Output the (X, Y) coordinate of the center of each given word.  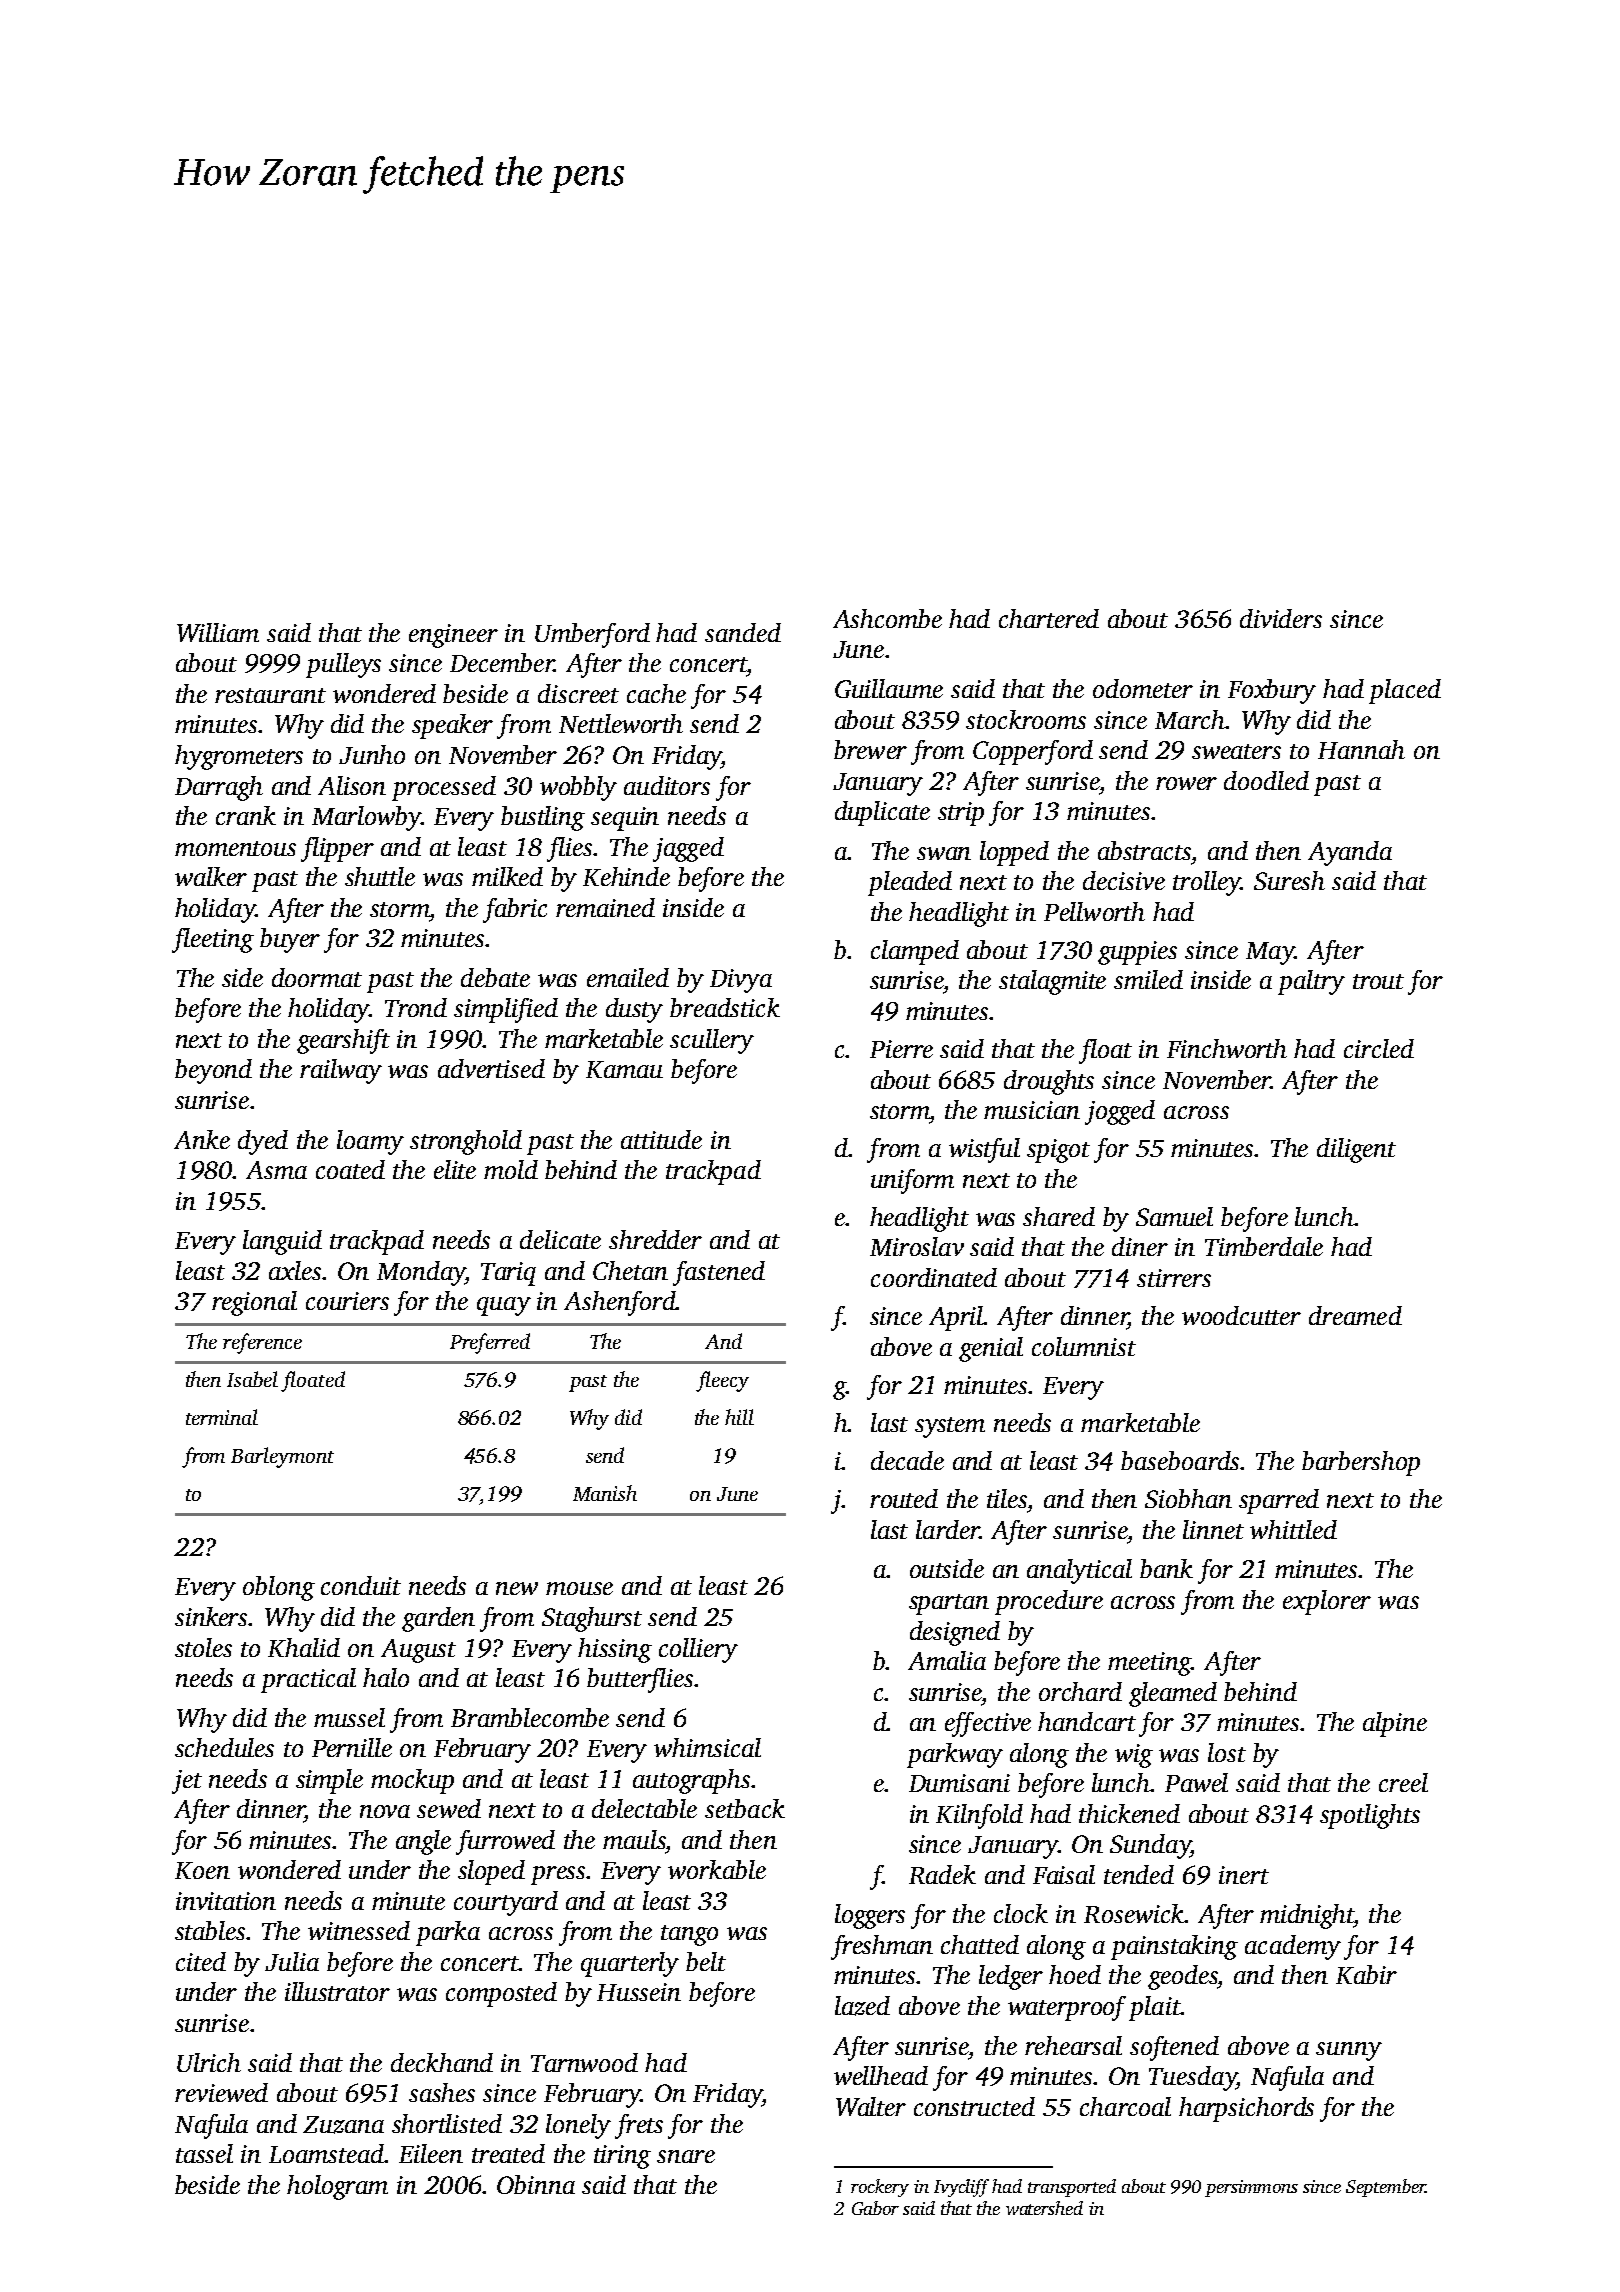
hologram (337, 2187)
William (218, 632)
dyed (263, 1142)
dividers (1281, 618)
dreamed (1355, 1315)
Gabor (875, 2208)
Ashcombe (887, 618)
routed (904, 1498)
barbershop (1361, 1463)
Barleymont (282, 1457)
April (956, 1318)
